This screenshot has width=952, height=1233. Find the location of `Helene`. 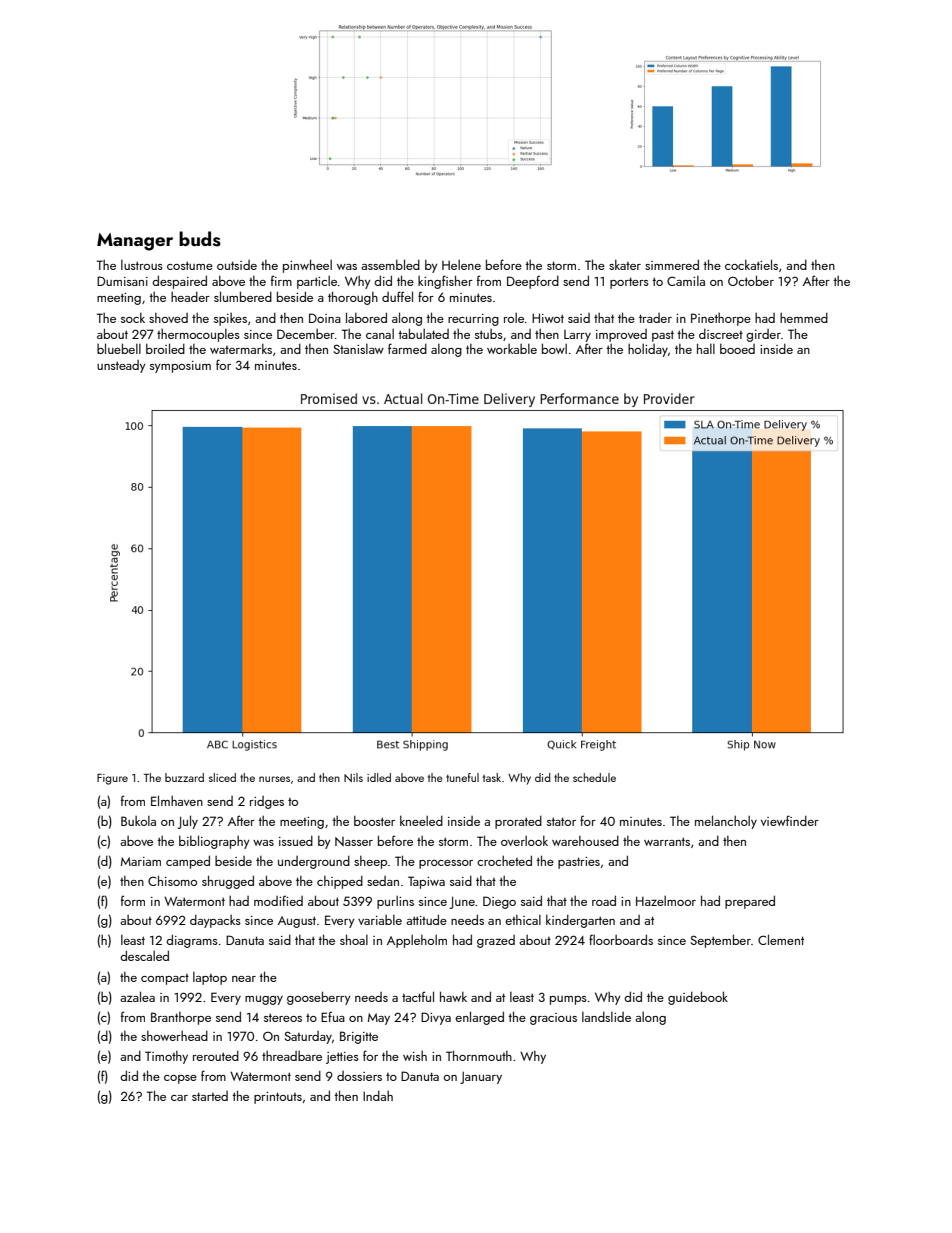

Helene is located at coordinates (461, 264).
